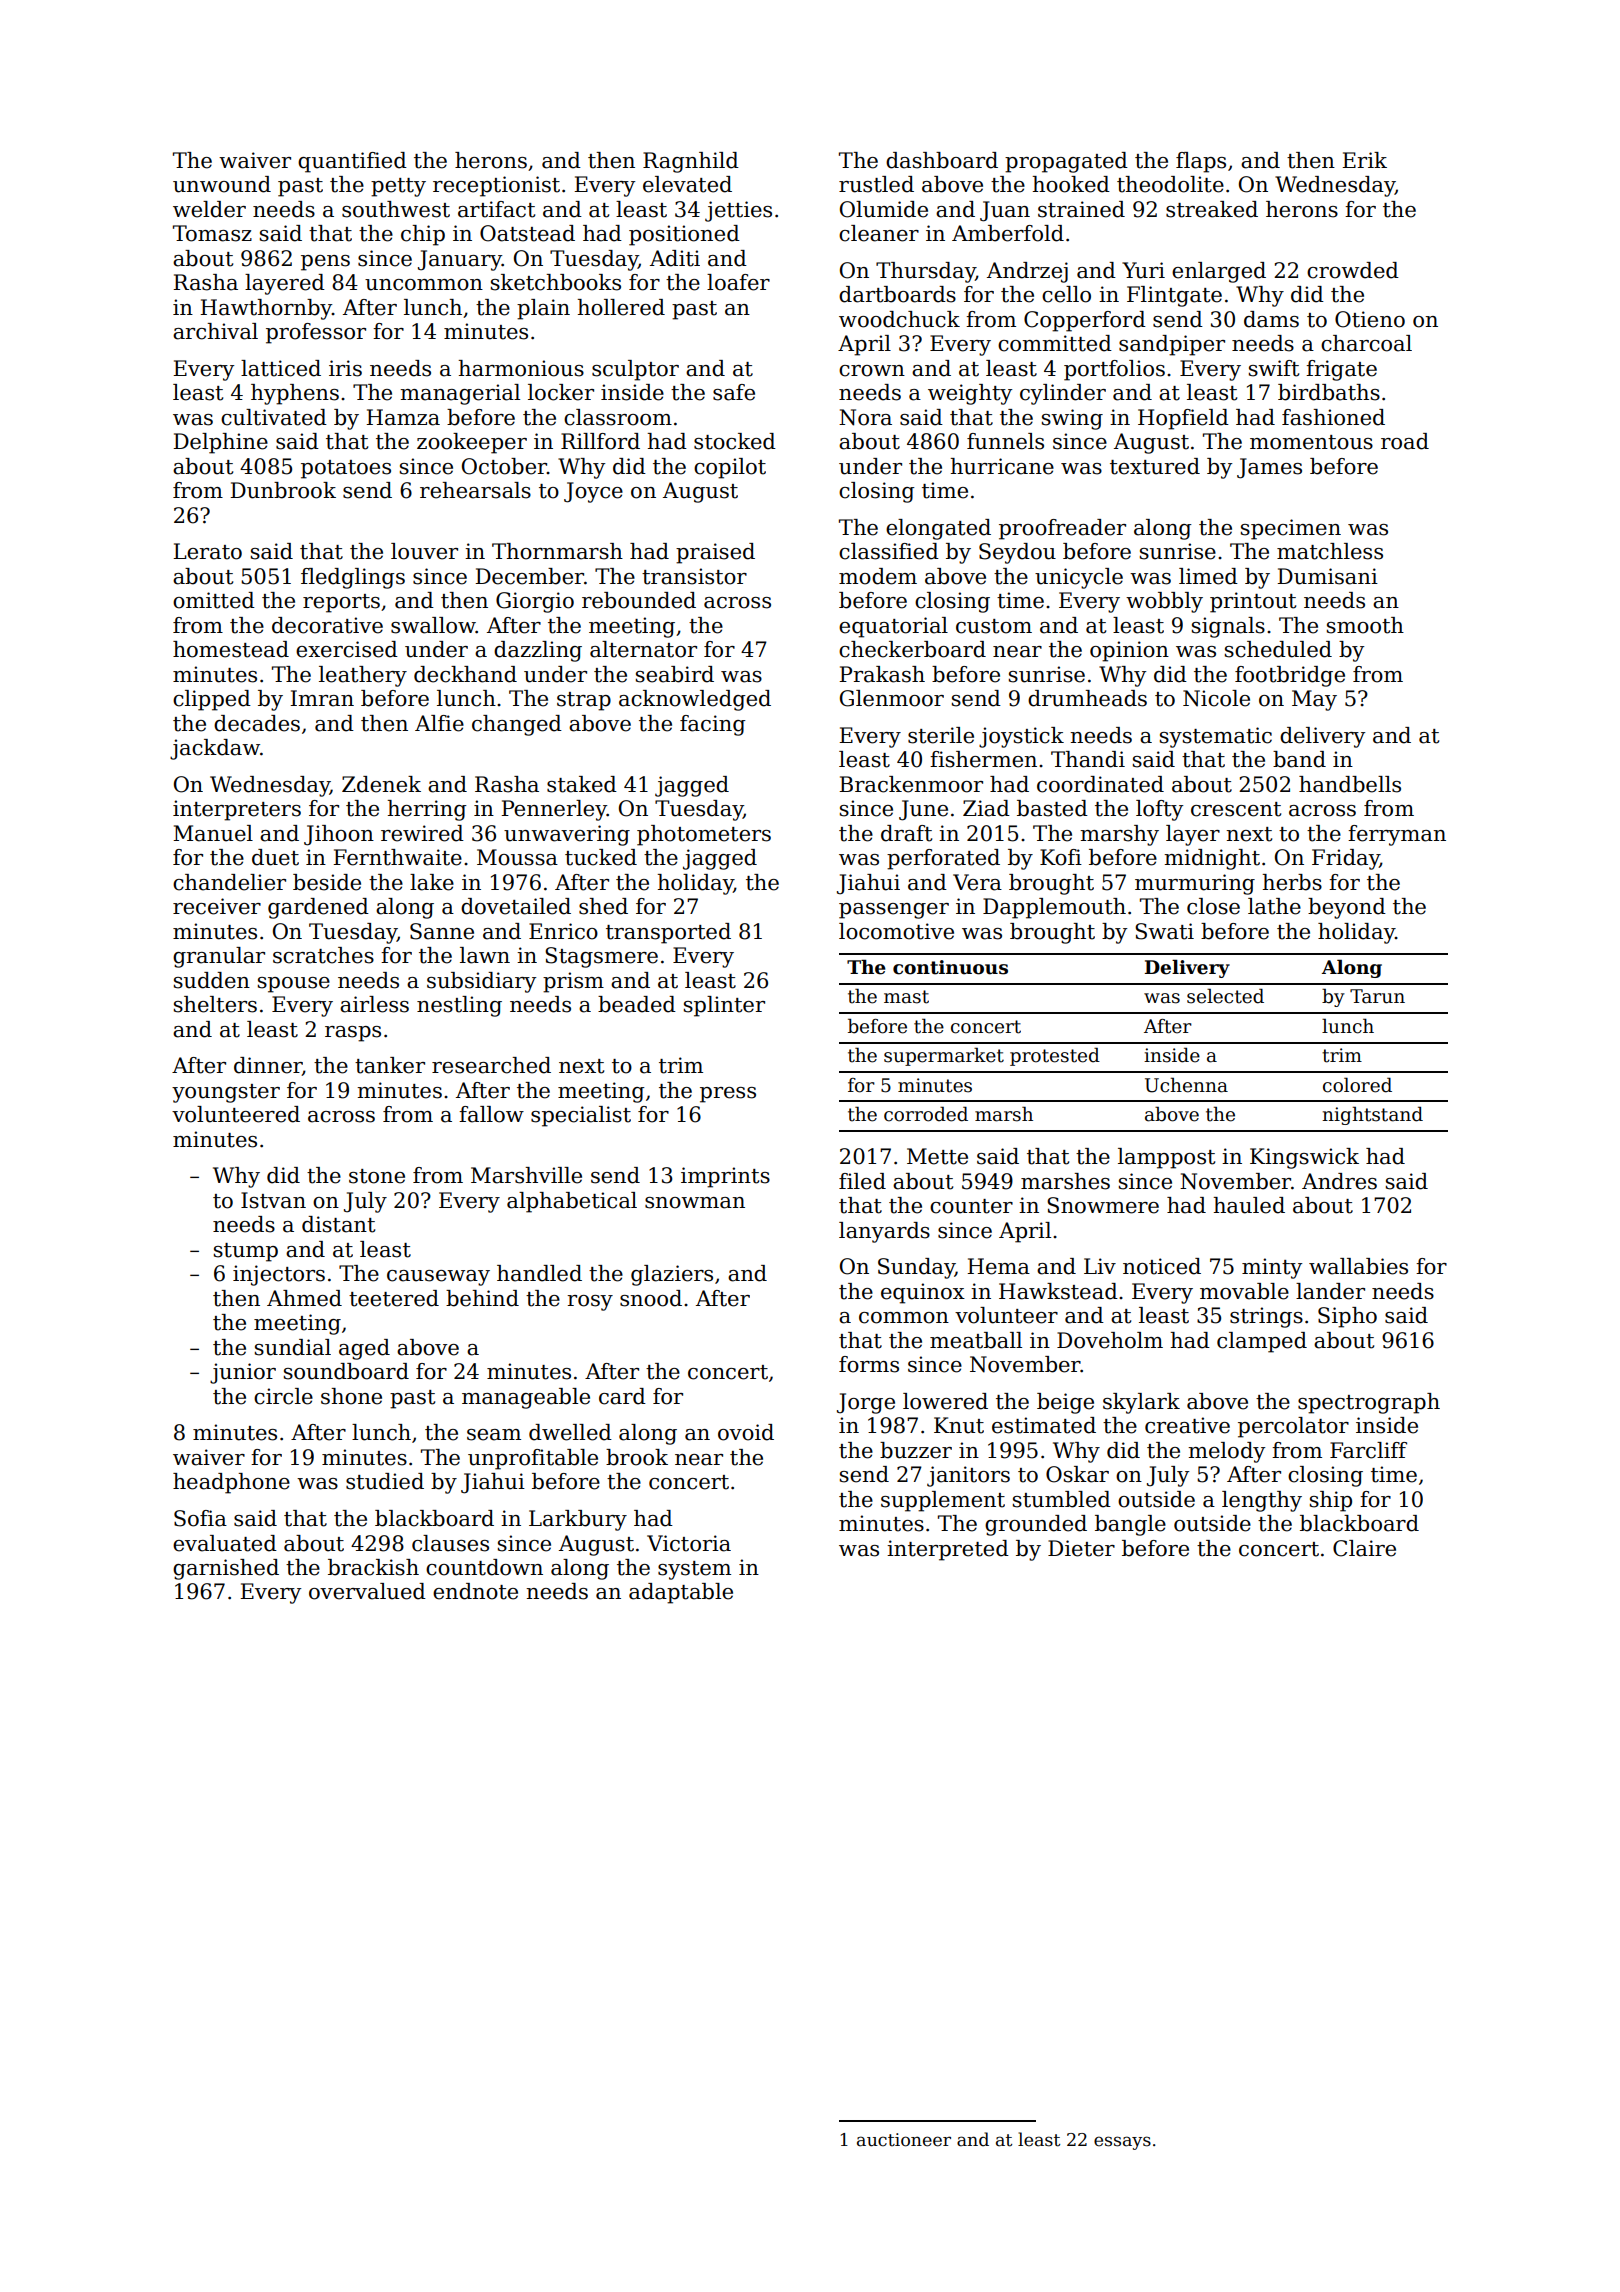 The width and height of the page is (1620, 2292). What do you see at coordinates (681, 1593) in the page?
I see `adaptable` at bounding box center [681, 1593].
